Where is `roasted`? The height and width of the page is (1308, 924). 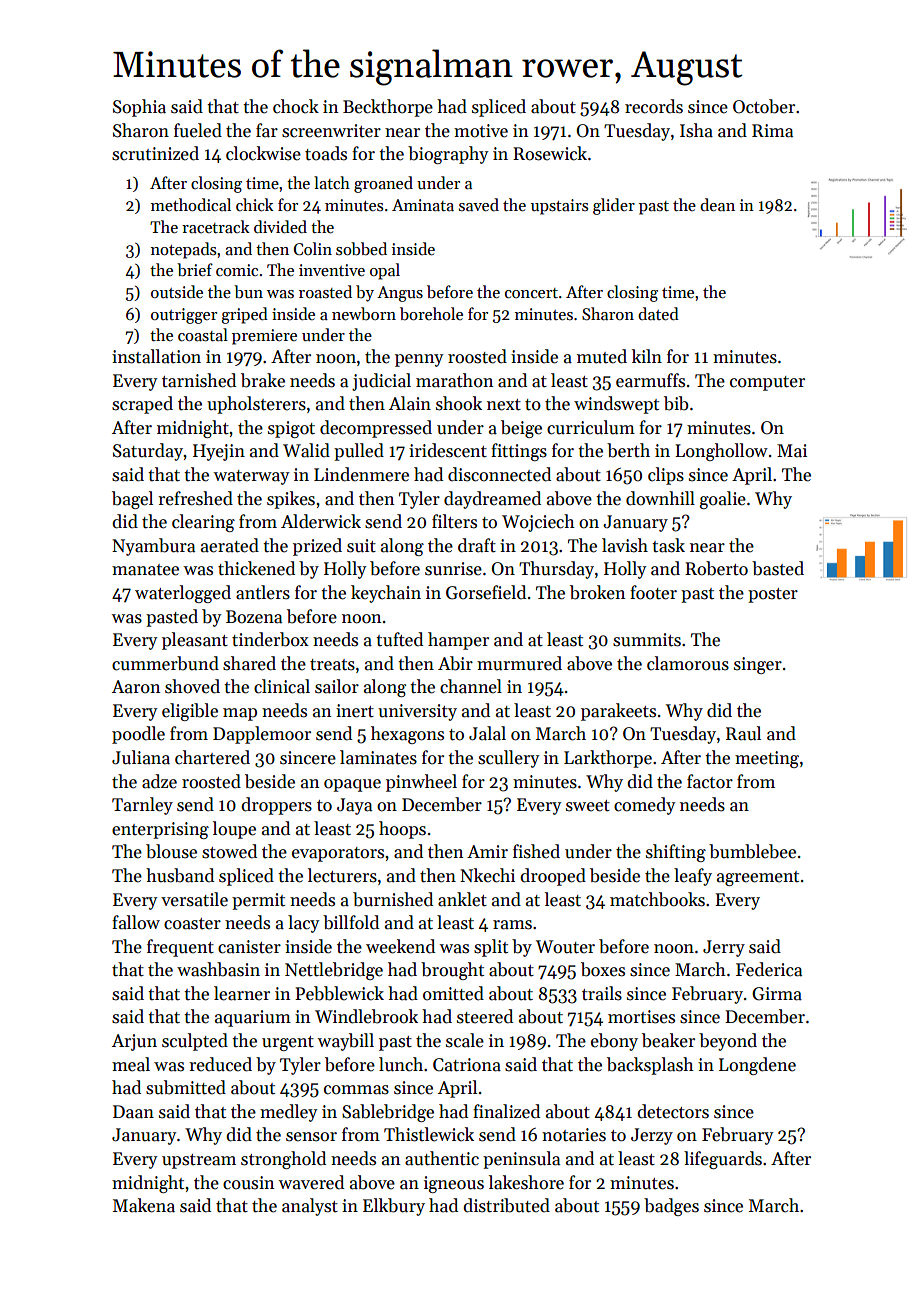
roasted is located at coordinates (325, 291).
